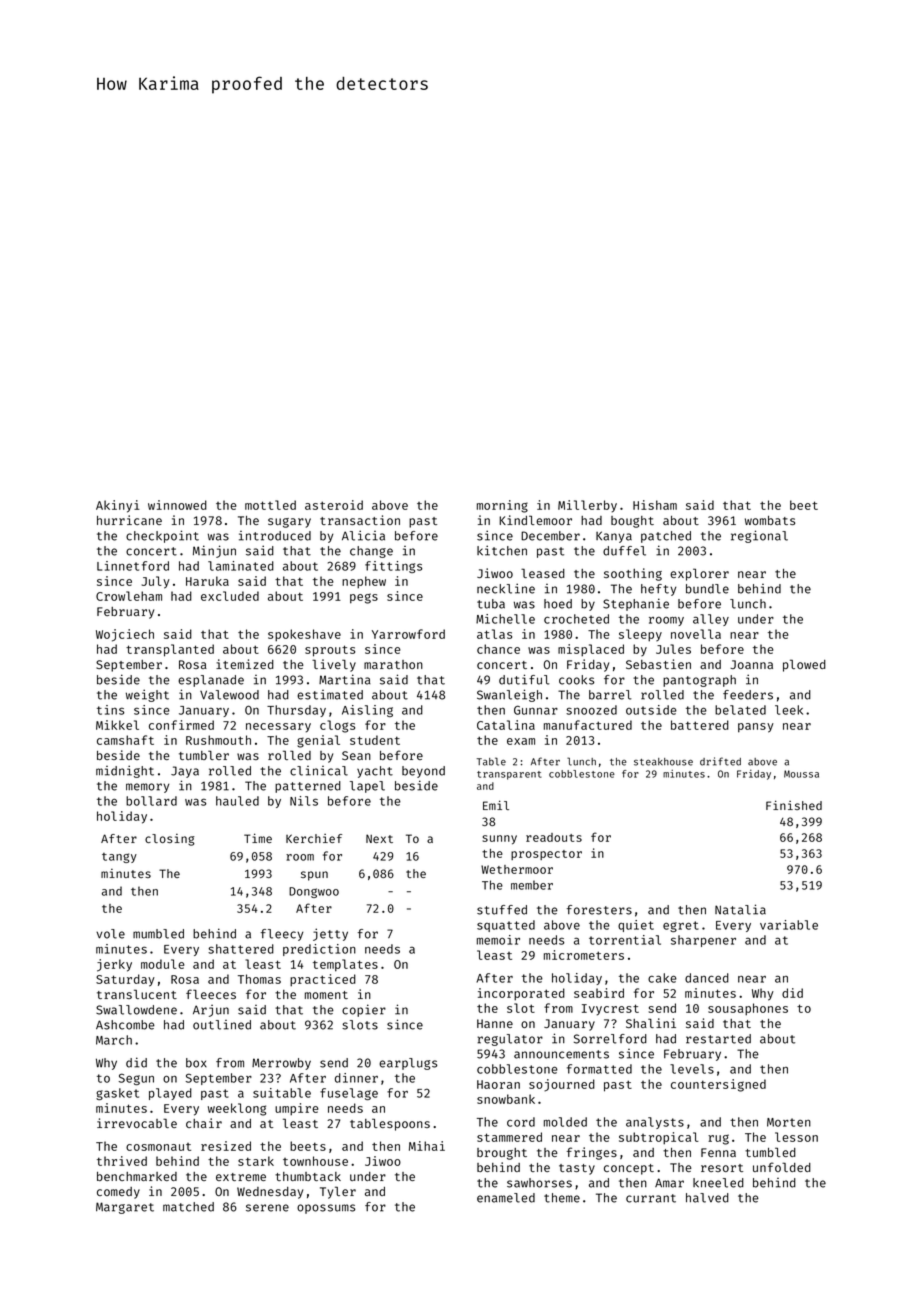 The image size is (924, 1308). I want to click on asteroid, so click(334, 505).
